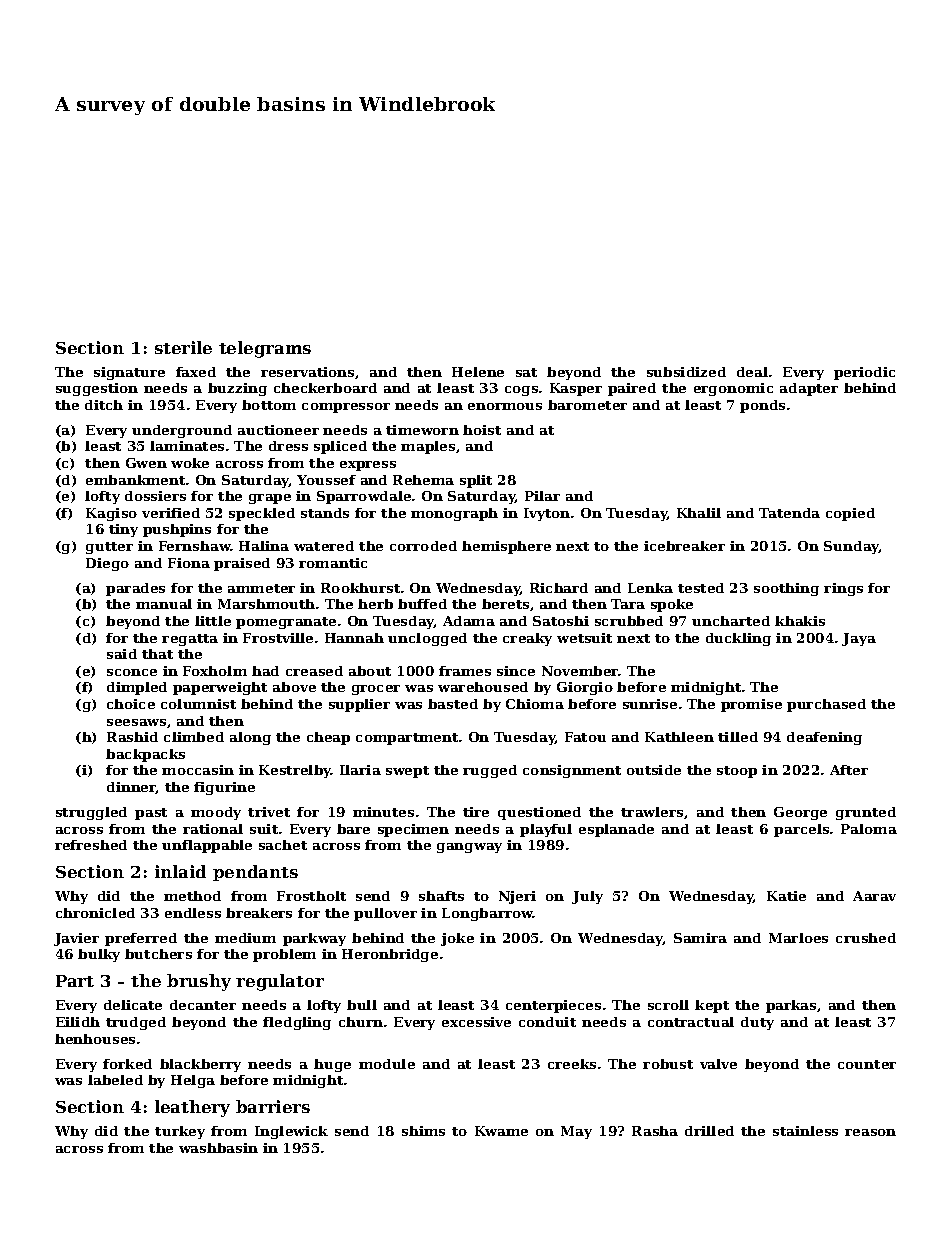 This screenshot has height=1233, width=952. Describe the element at coordinates (850, 514) in the screenshot. I see `copied` at that location.
